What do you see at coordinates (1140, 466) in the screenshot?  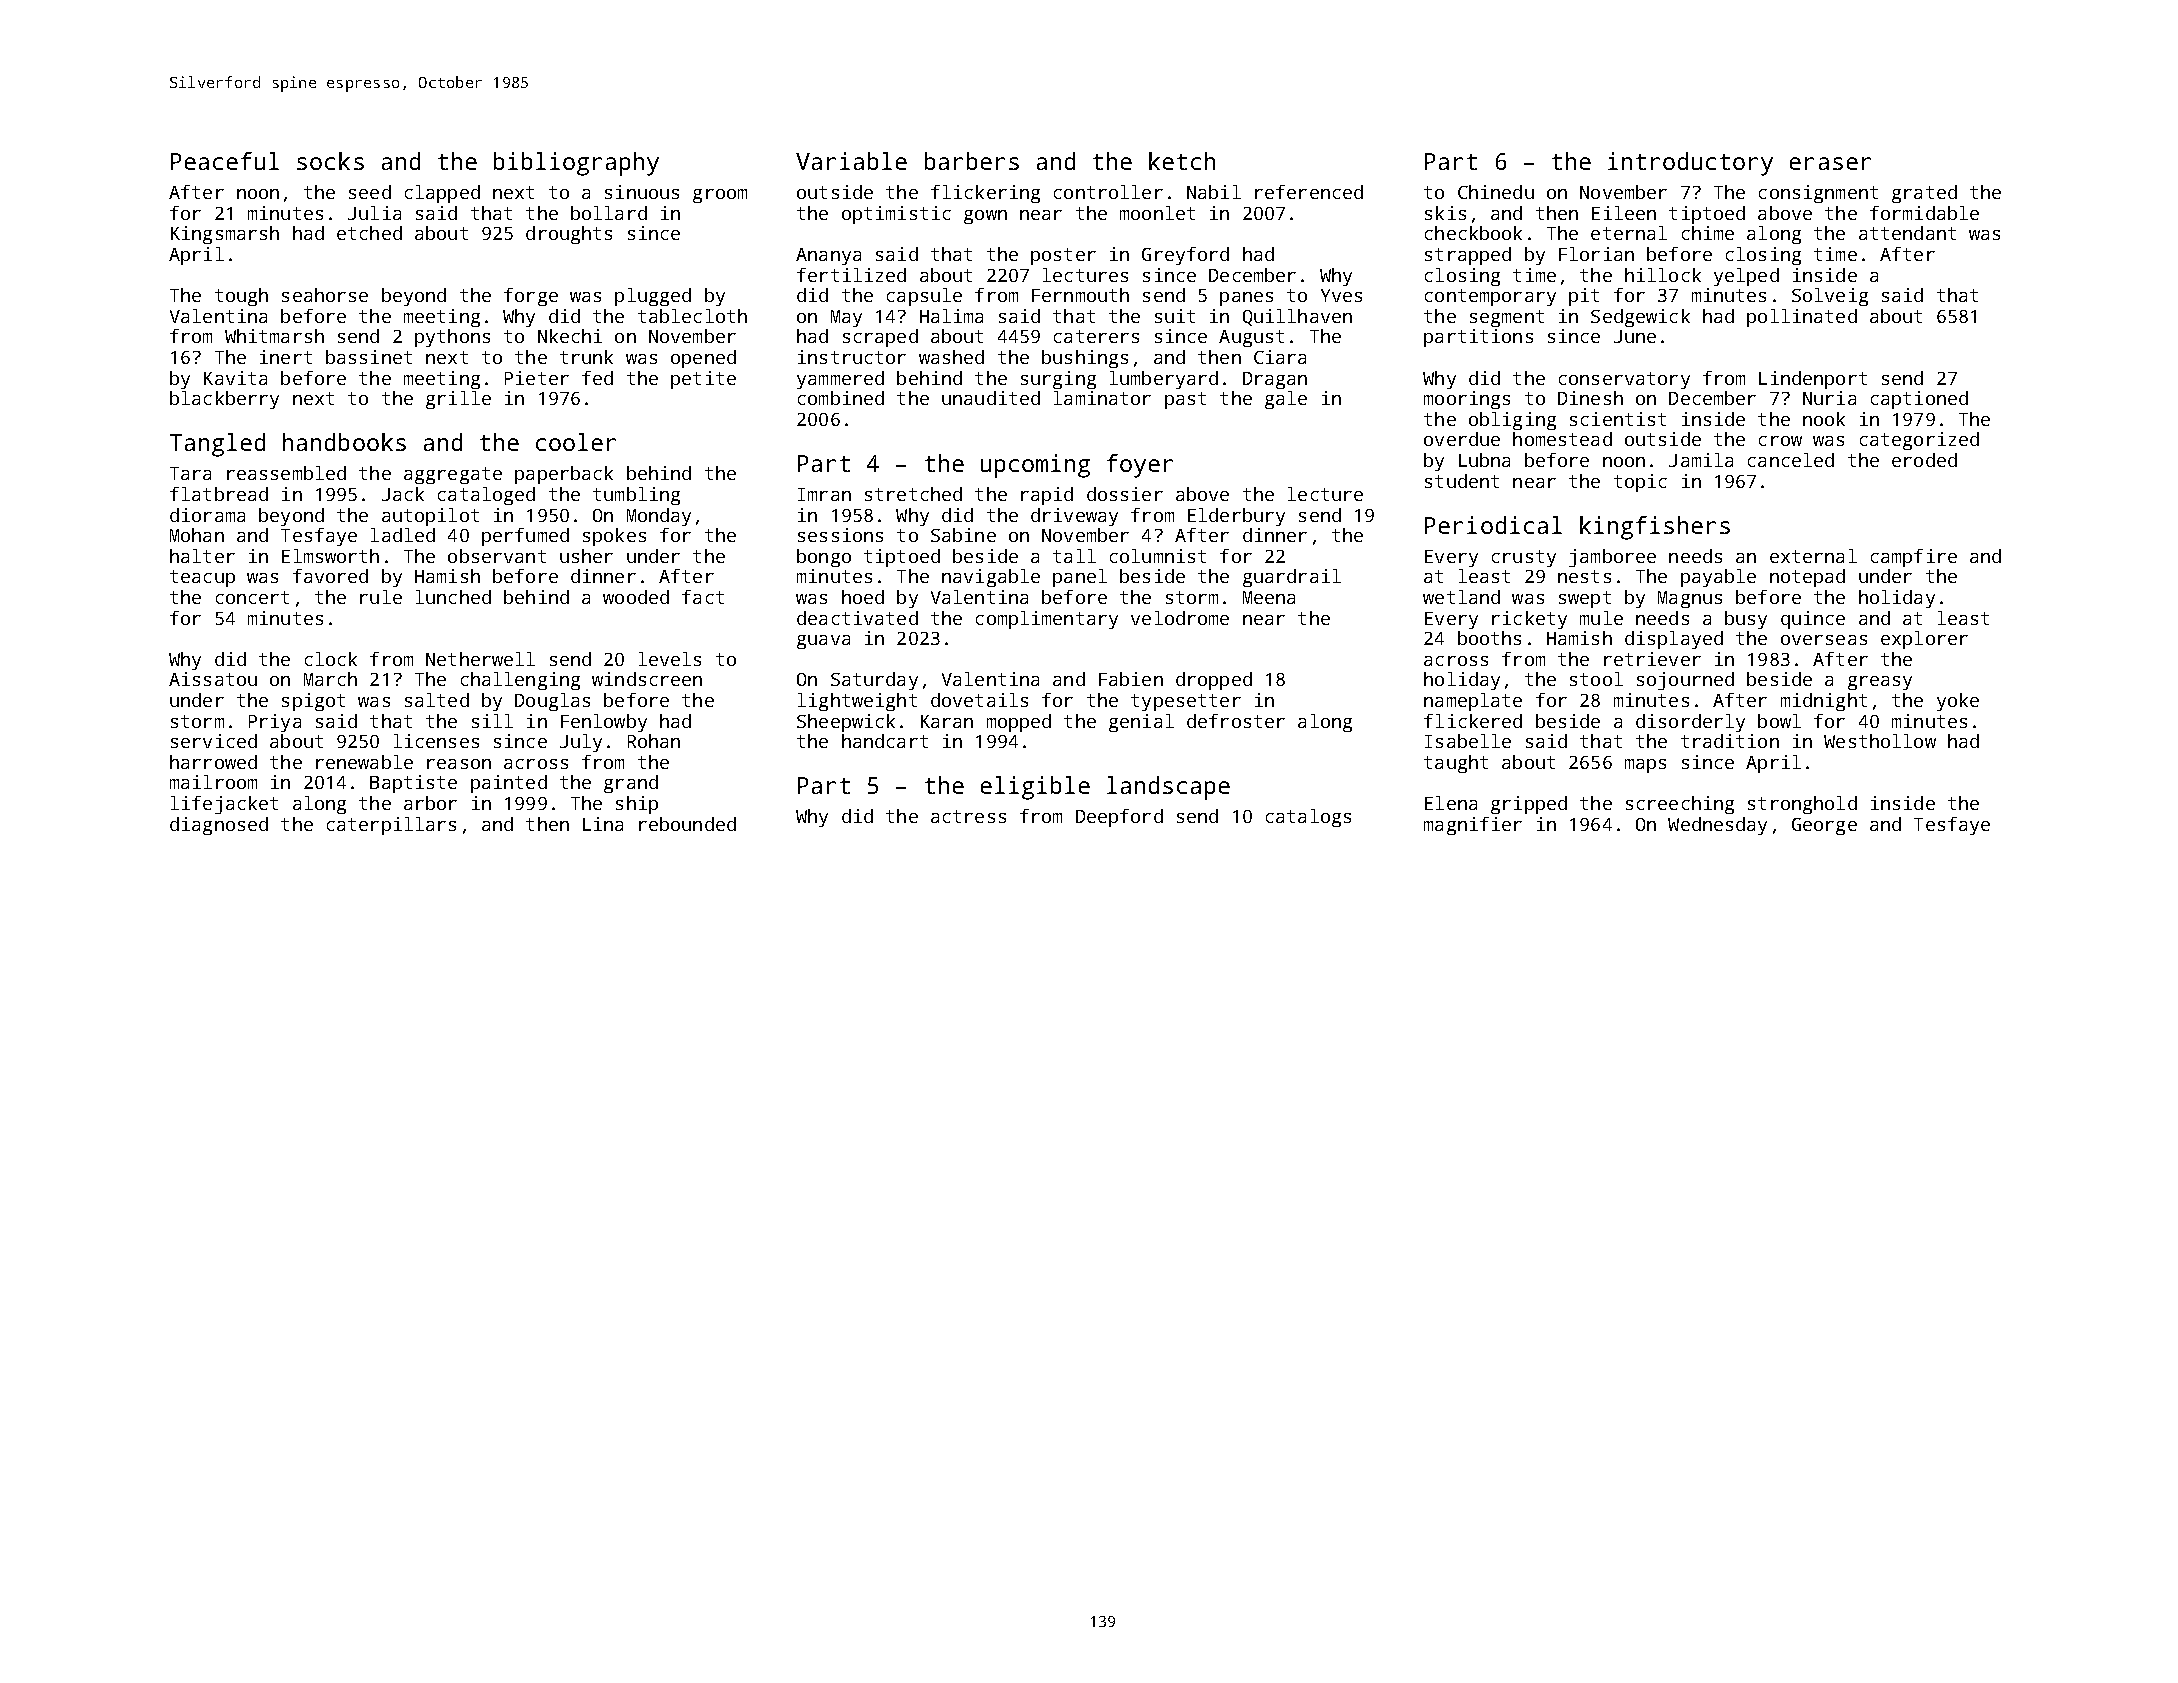 I see `foyer` at bounding box center [1140, 466].
